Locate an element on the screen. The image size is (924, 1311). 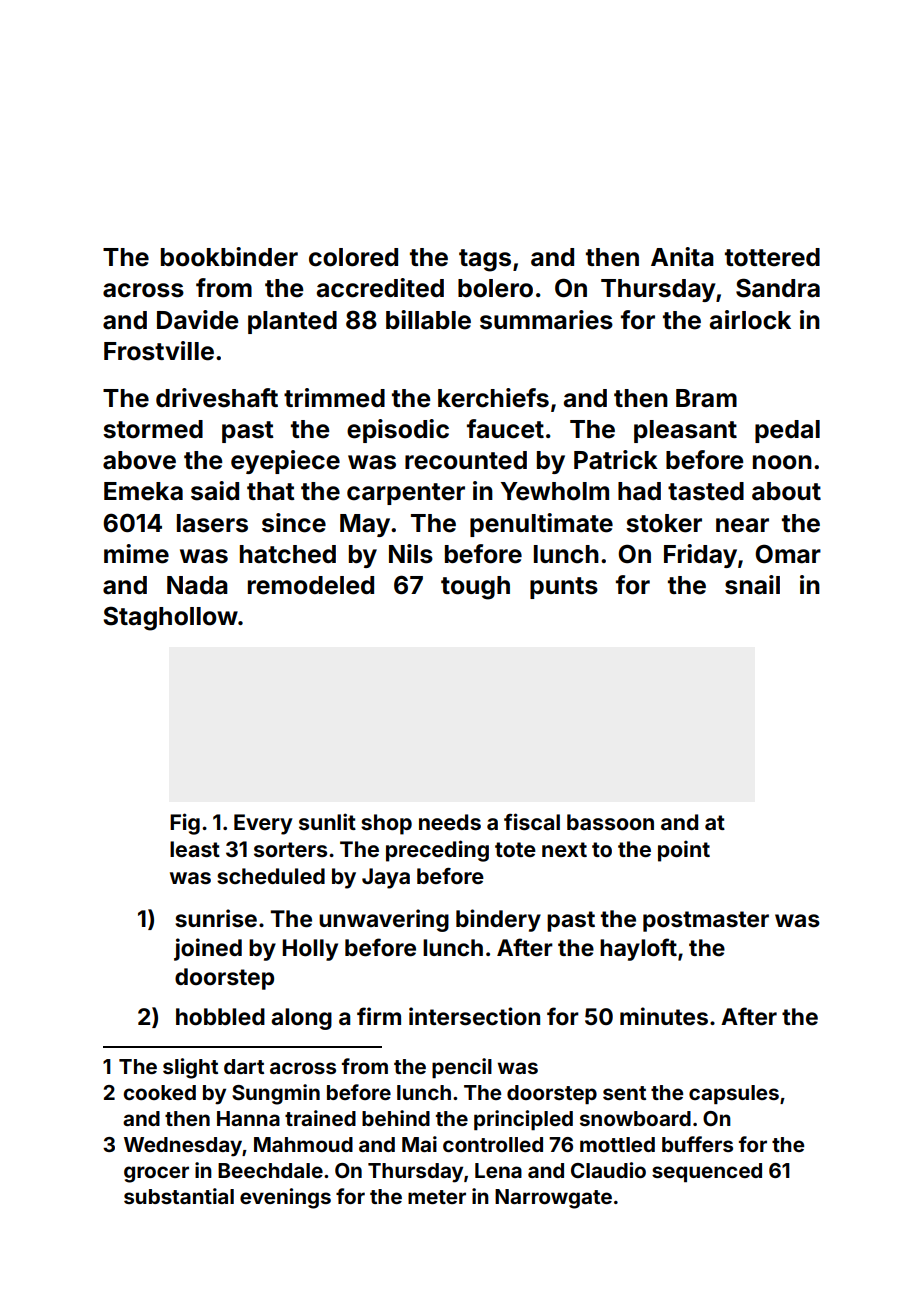
cooked is located at coordinates (159, 1092).
